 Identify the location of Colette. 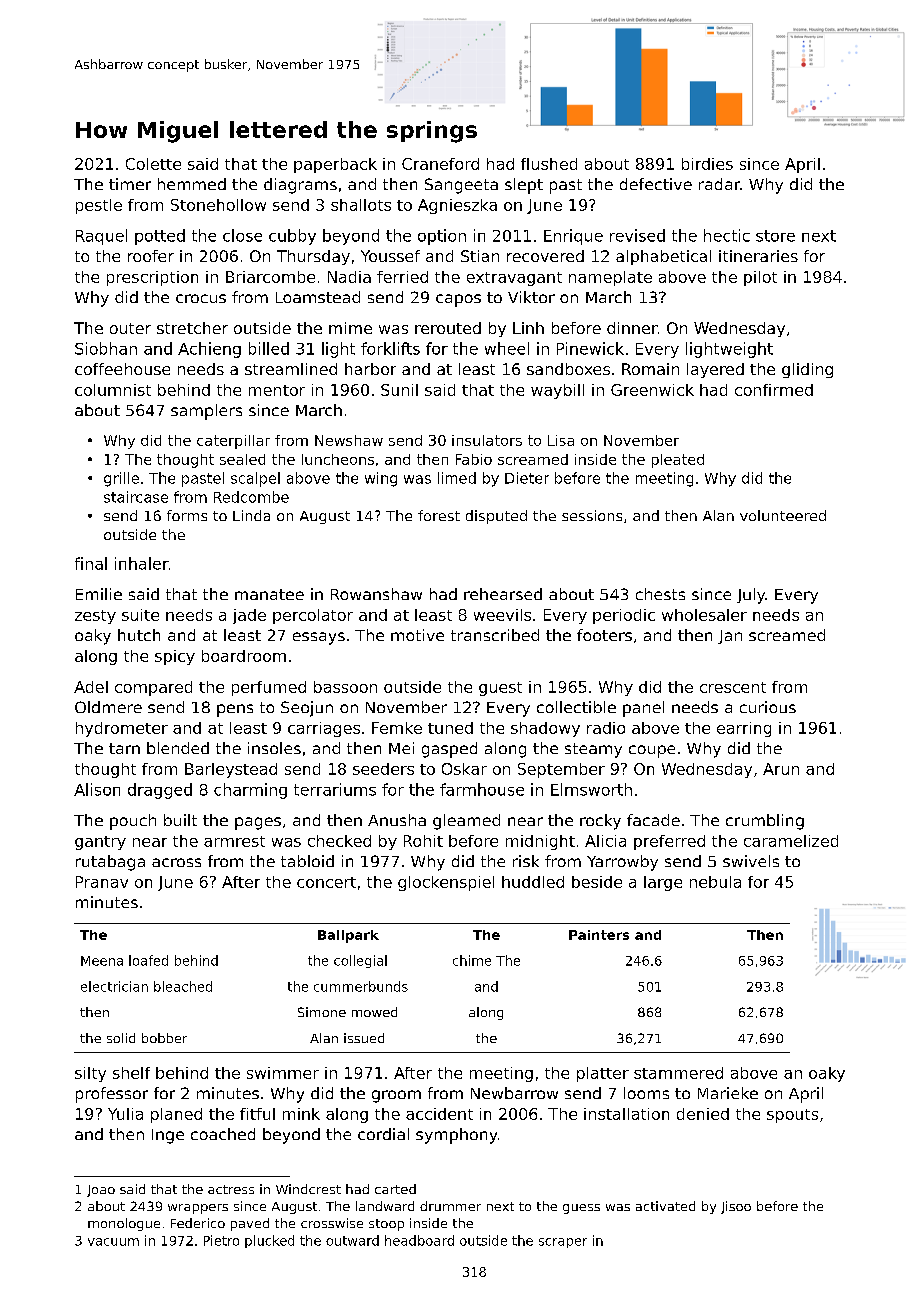
(153, 164).
